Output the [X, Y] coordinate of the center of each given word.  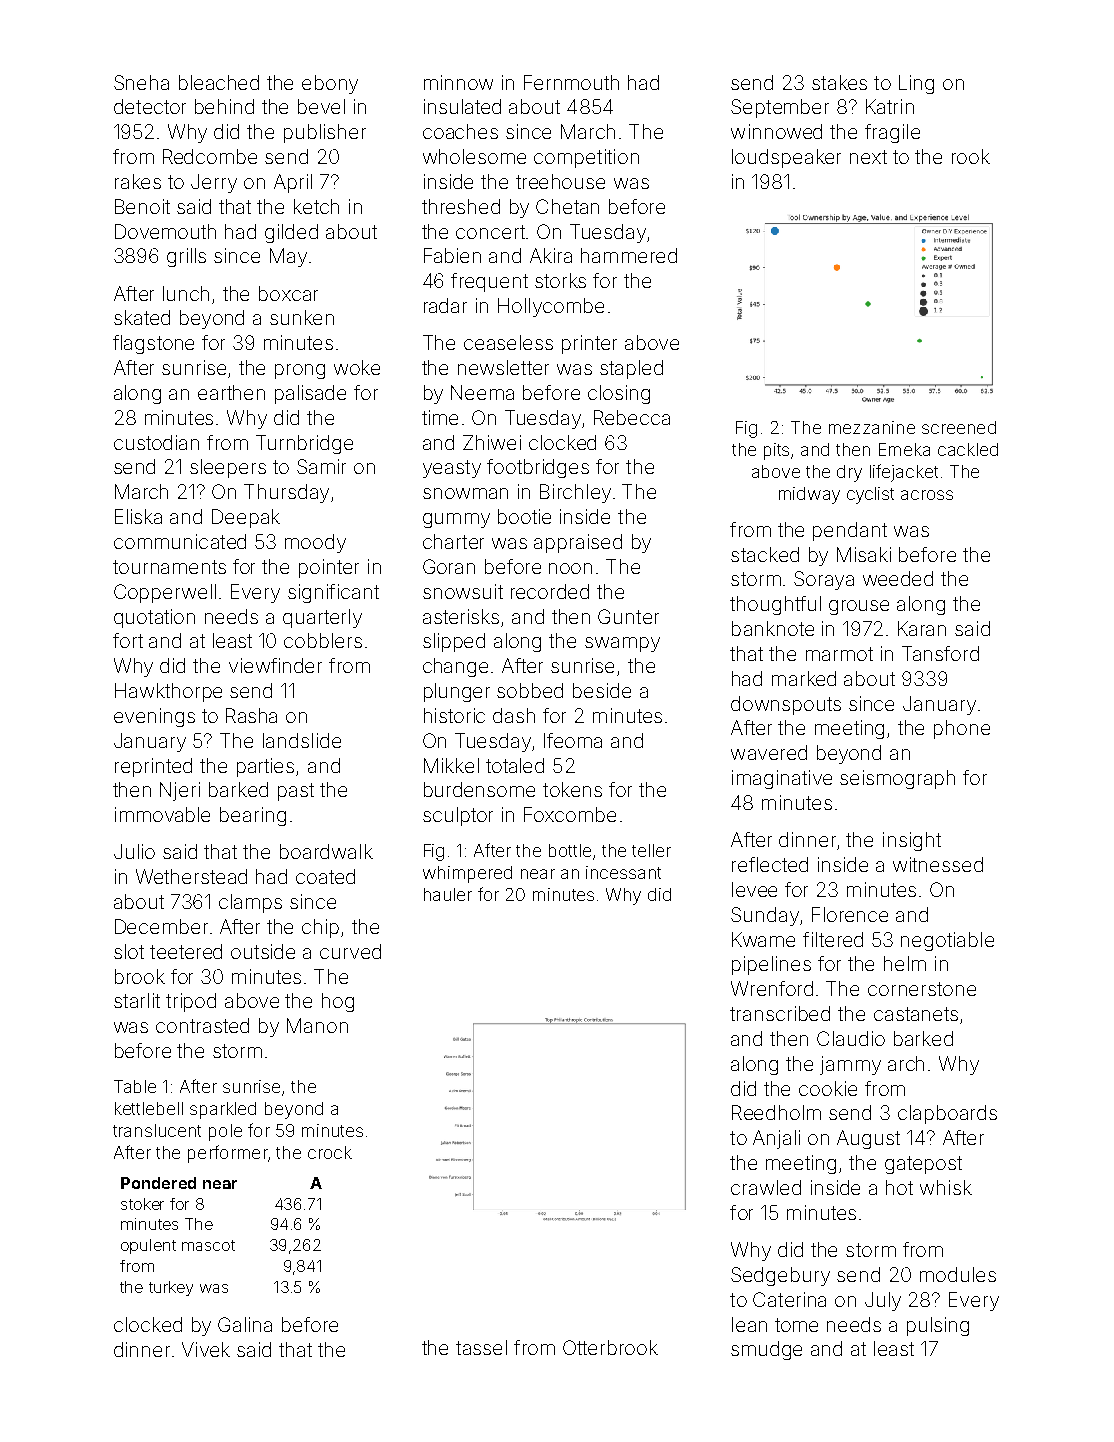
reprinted [153, 767]
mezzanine [872, 427]
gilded [291, 233]
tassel [481, 1347]
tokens [572, 789]
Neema [482, 392]
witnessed [938, 864]
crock [330, 1152]
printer [589, 344]
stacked [765, 554]
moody [315, 543]
